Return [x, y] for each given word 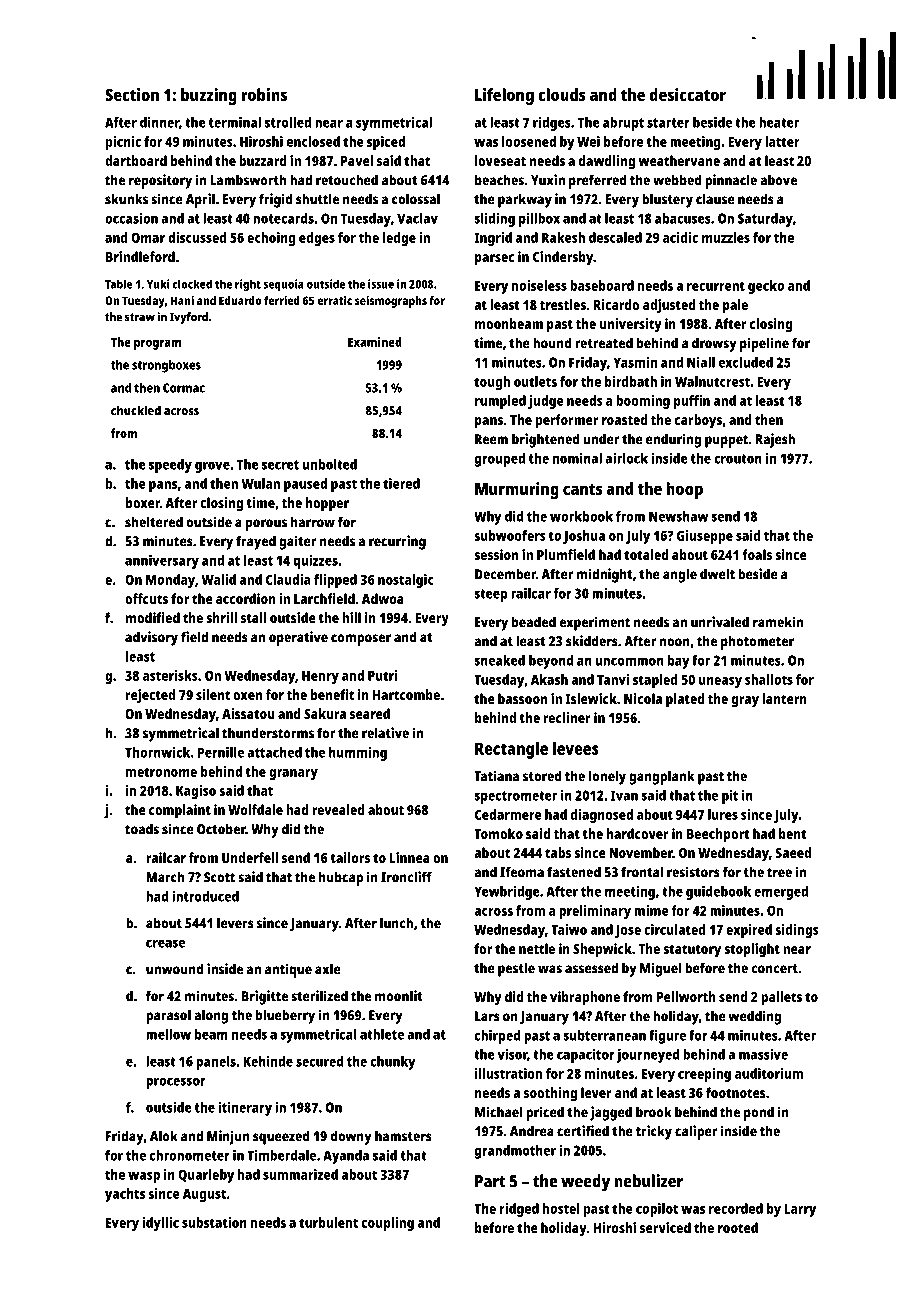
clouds [562, 94]
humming [358, 754]
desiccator [687, 94]
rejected [150, 696]
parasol [168, 1016]
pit [730, 797]
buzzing [209, 96]
